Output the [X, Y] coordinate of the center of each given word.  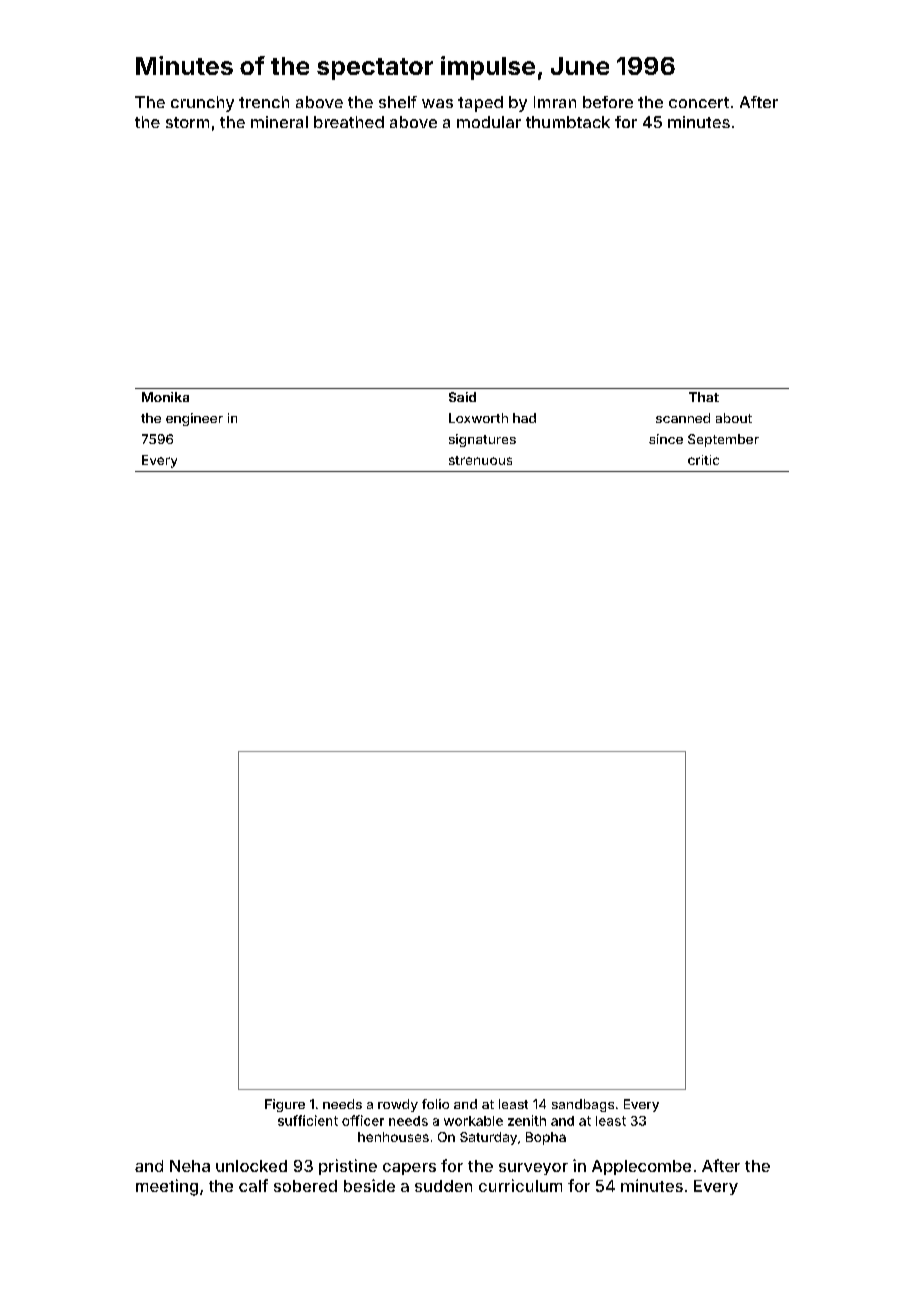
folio [435, 1104]
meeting [167, 1187]
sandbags [583, 1105]
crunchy [202, 104]
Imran [555, 102]
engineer [194, 419]
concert [699, 102]
